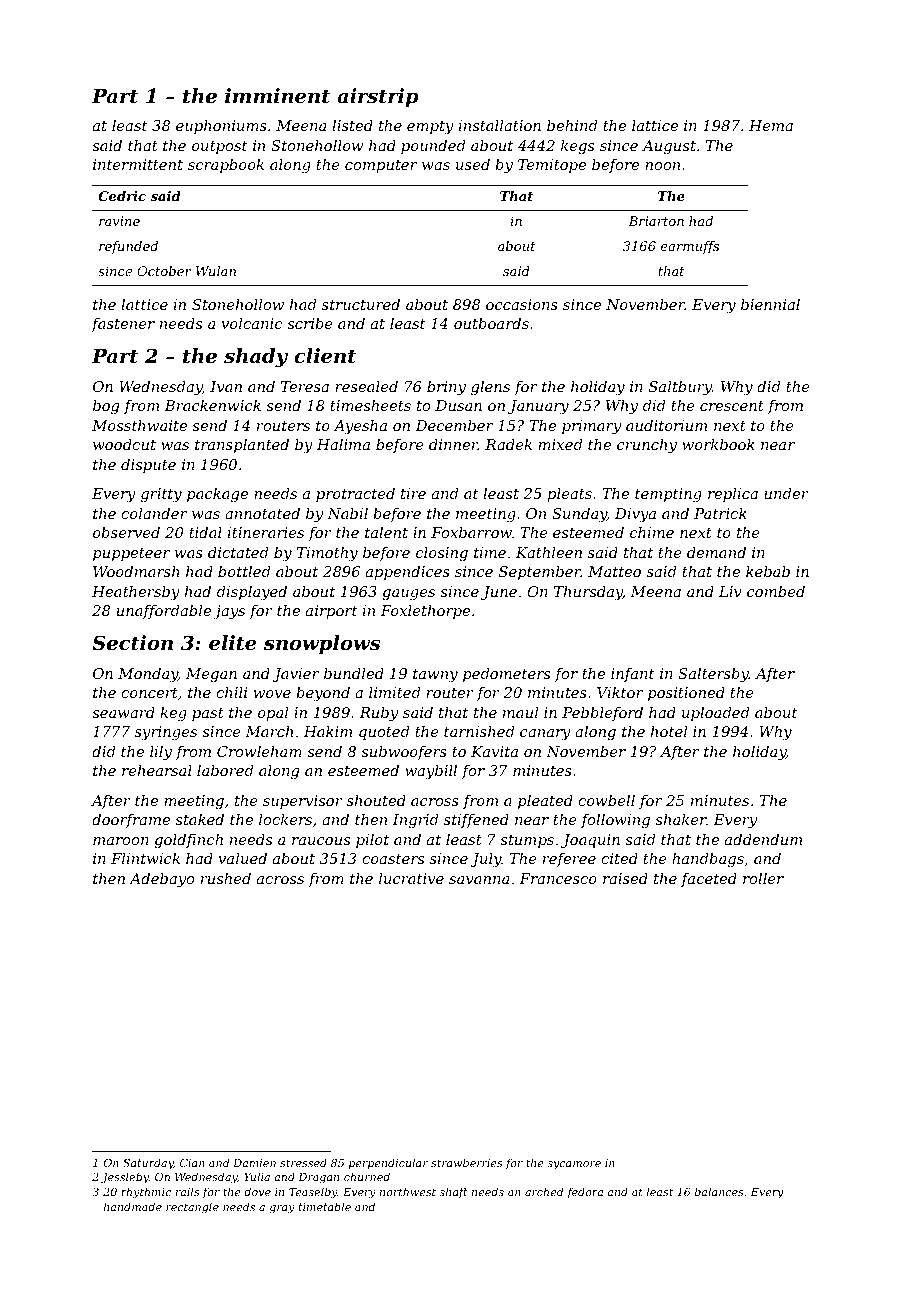 This screenshot has height=1316, width=908. I want to click on shouted, so click(376, 800).
